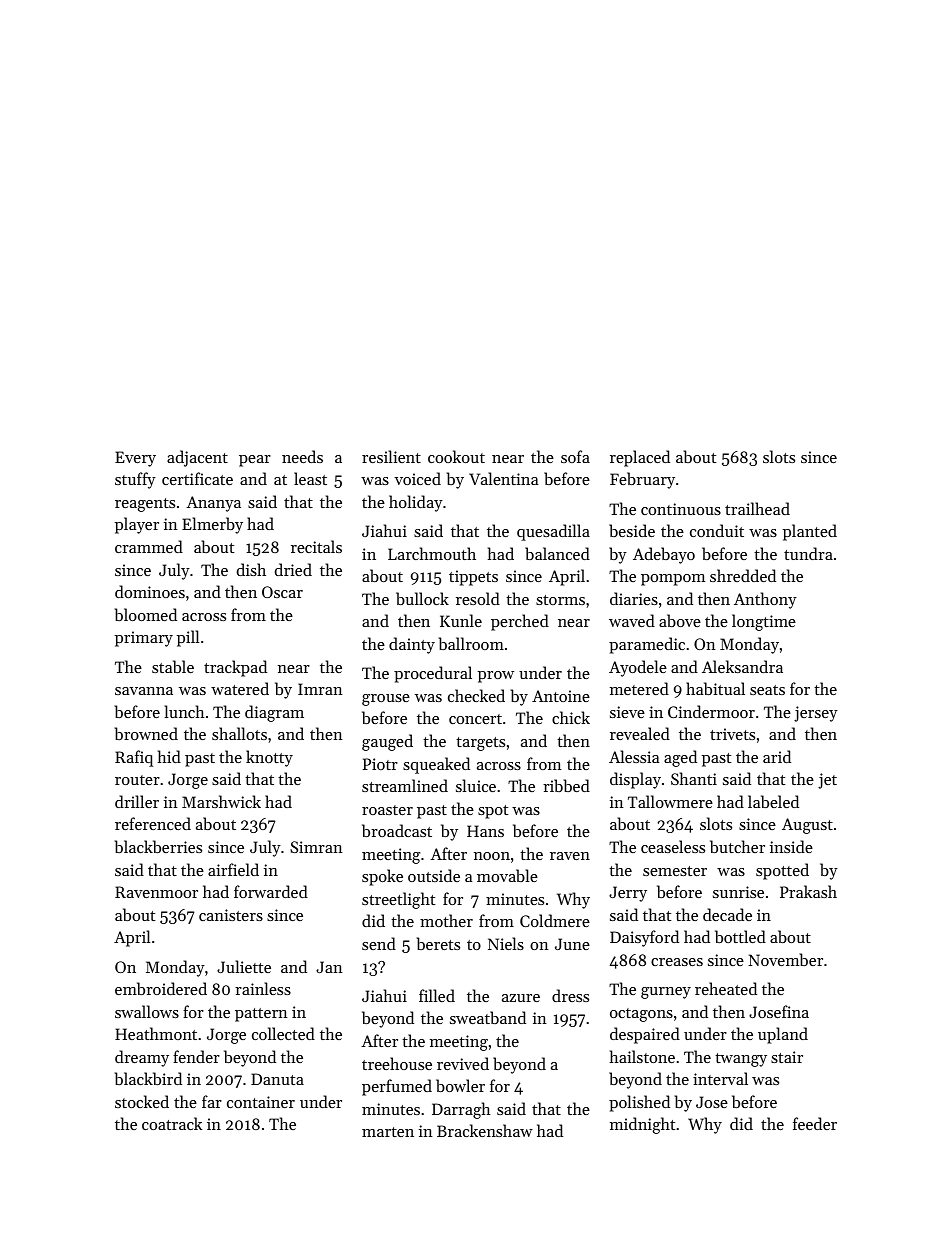 The width and height of the document is (952, 1233). Describe the element at coordinates (575, 456) in the document. I see `sofa` at that location.
